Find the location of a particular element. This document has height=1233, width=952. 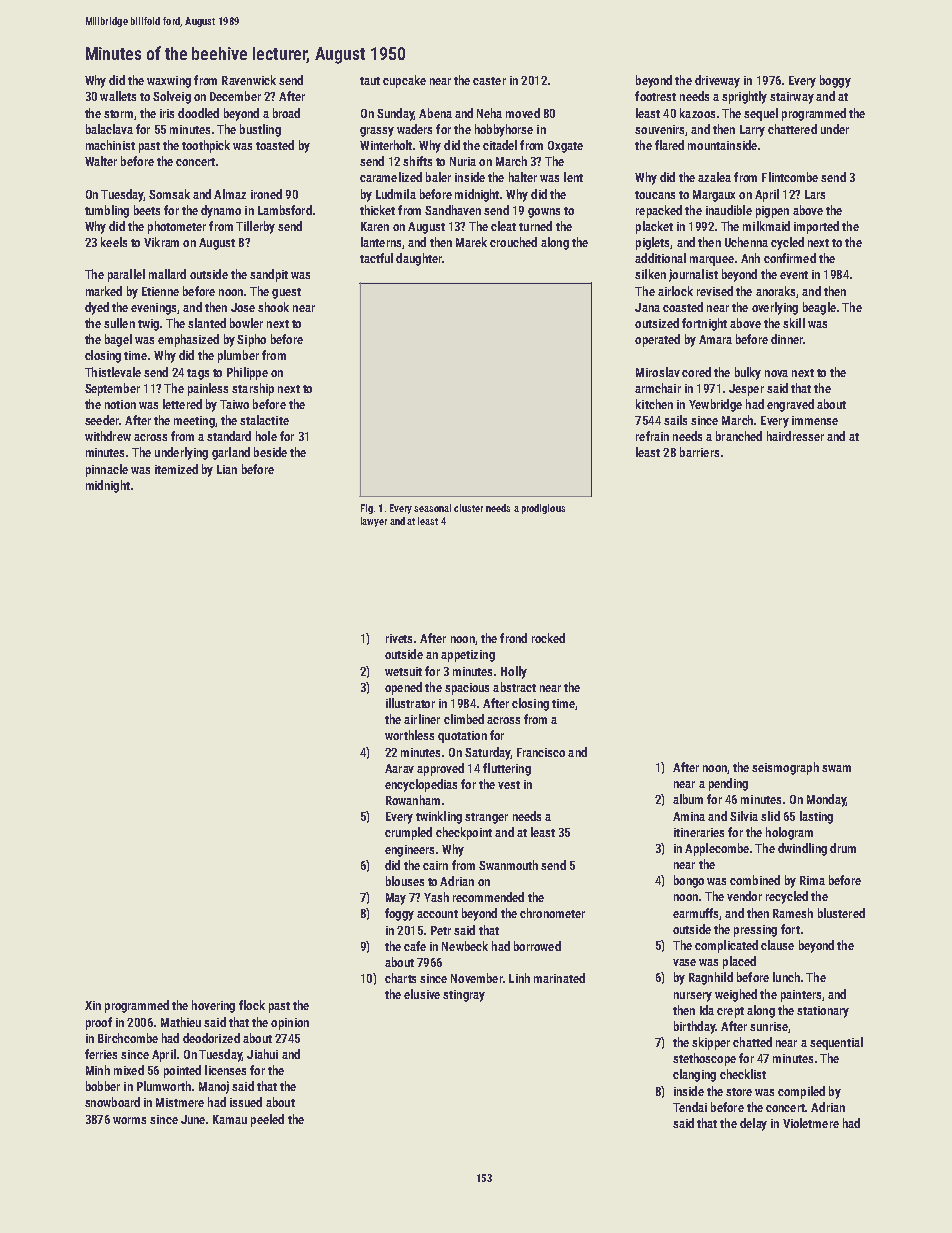

vest is located at coordinates (509, 785).
